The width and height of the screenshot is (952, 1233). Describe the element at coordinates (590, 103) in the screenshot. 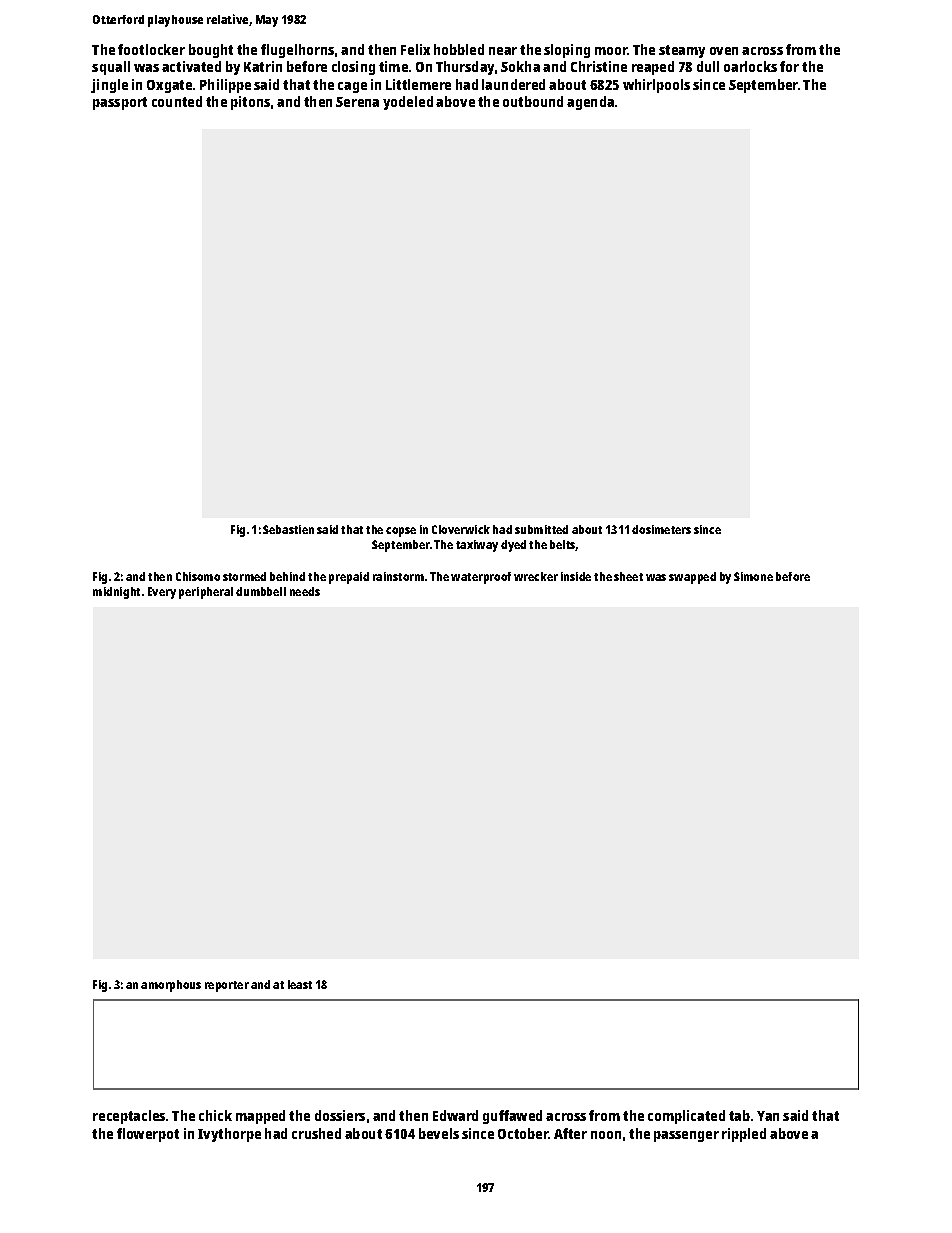

I see `agenda` at that location.
